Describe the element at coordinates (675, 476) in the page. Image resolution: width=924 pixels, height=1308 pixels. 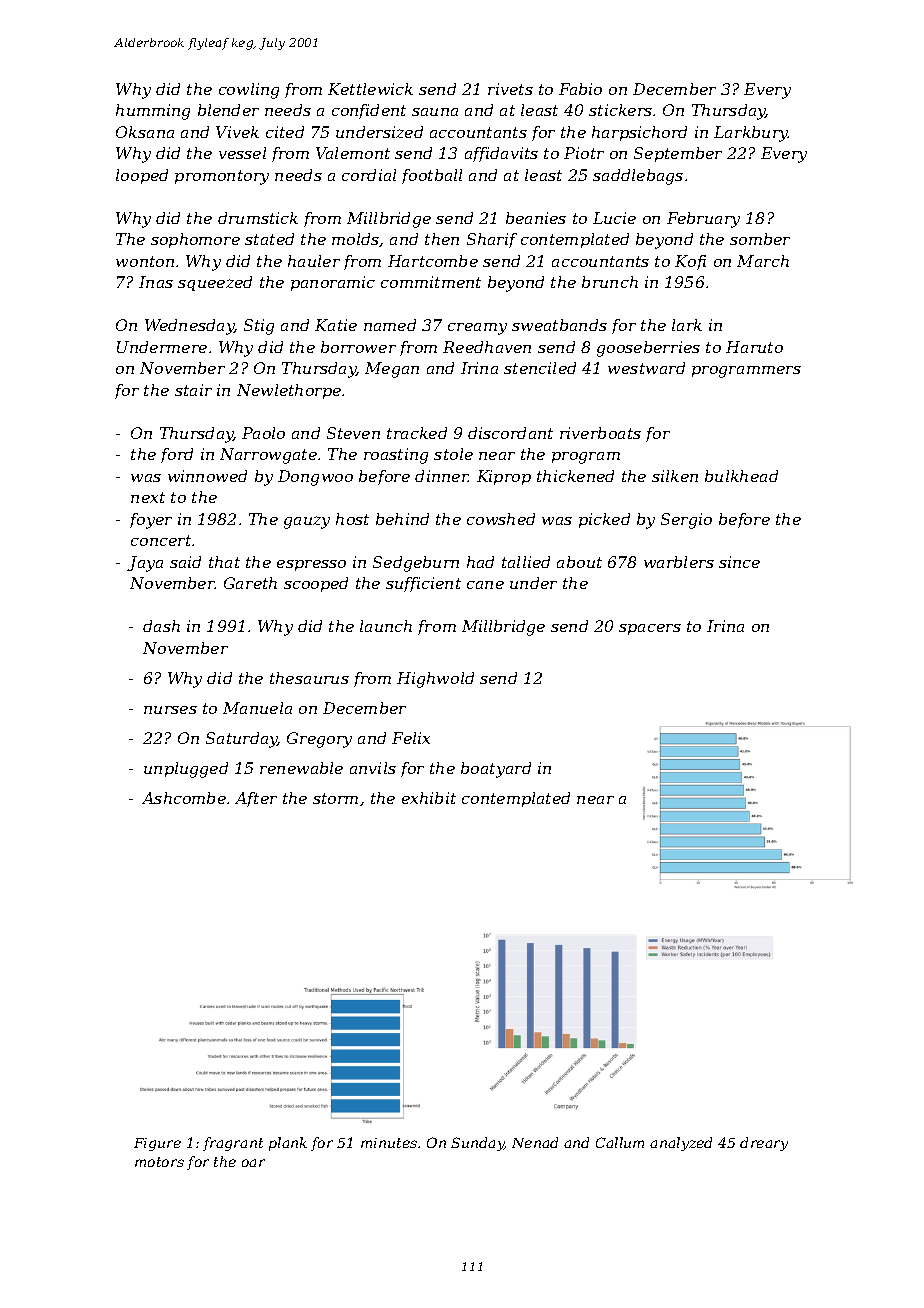
I see `silken` at that location.
